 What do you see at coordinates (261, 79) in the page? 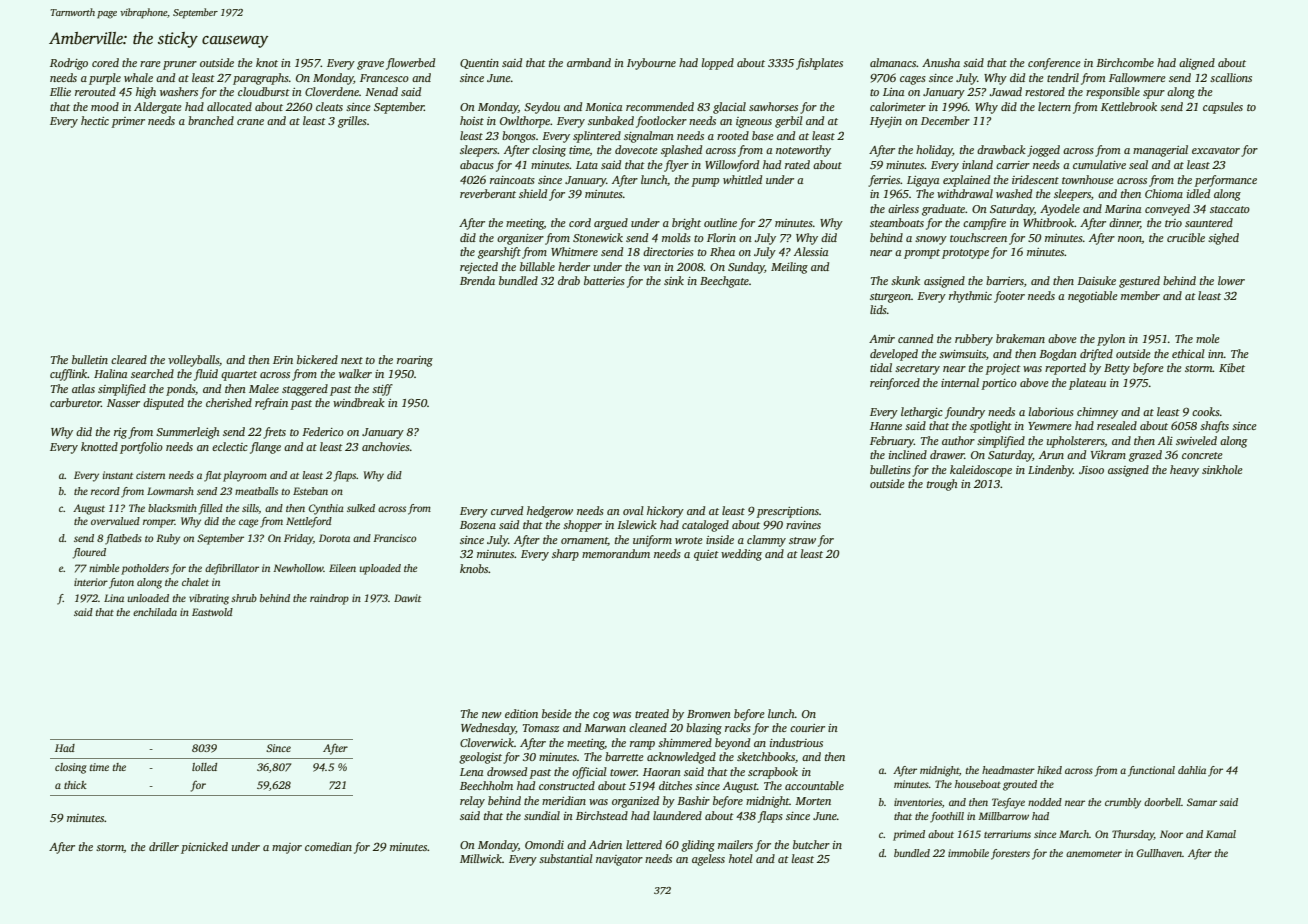
I see `paragraphs` at bounding box center [261, 79].
